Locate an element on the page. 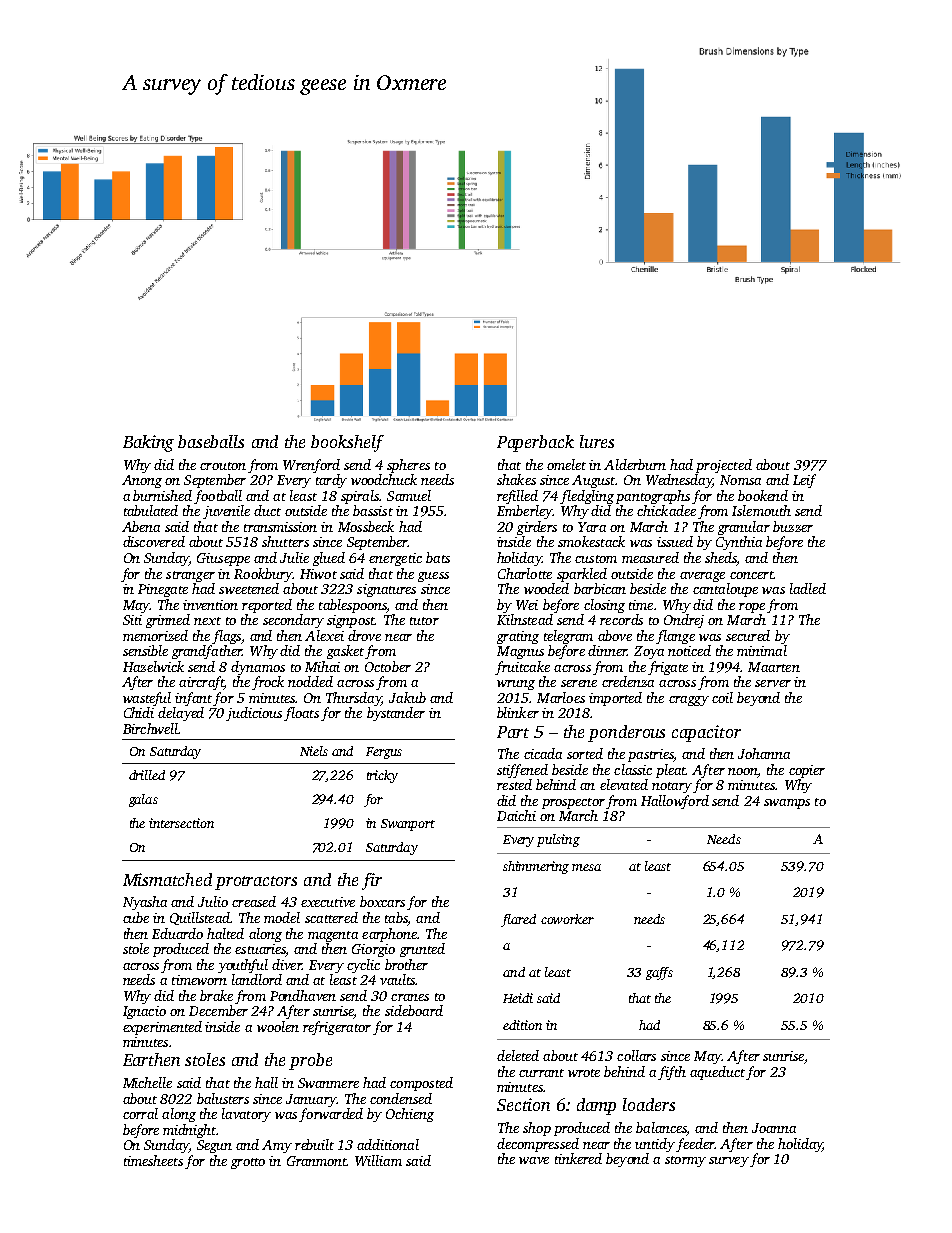  composted is located at coordinates (421, 1084).
